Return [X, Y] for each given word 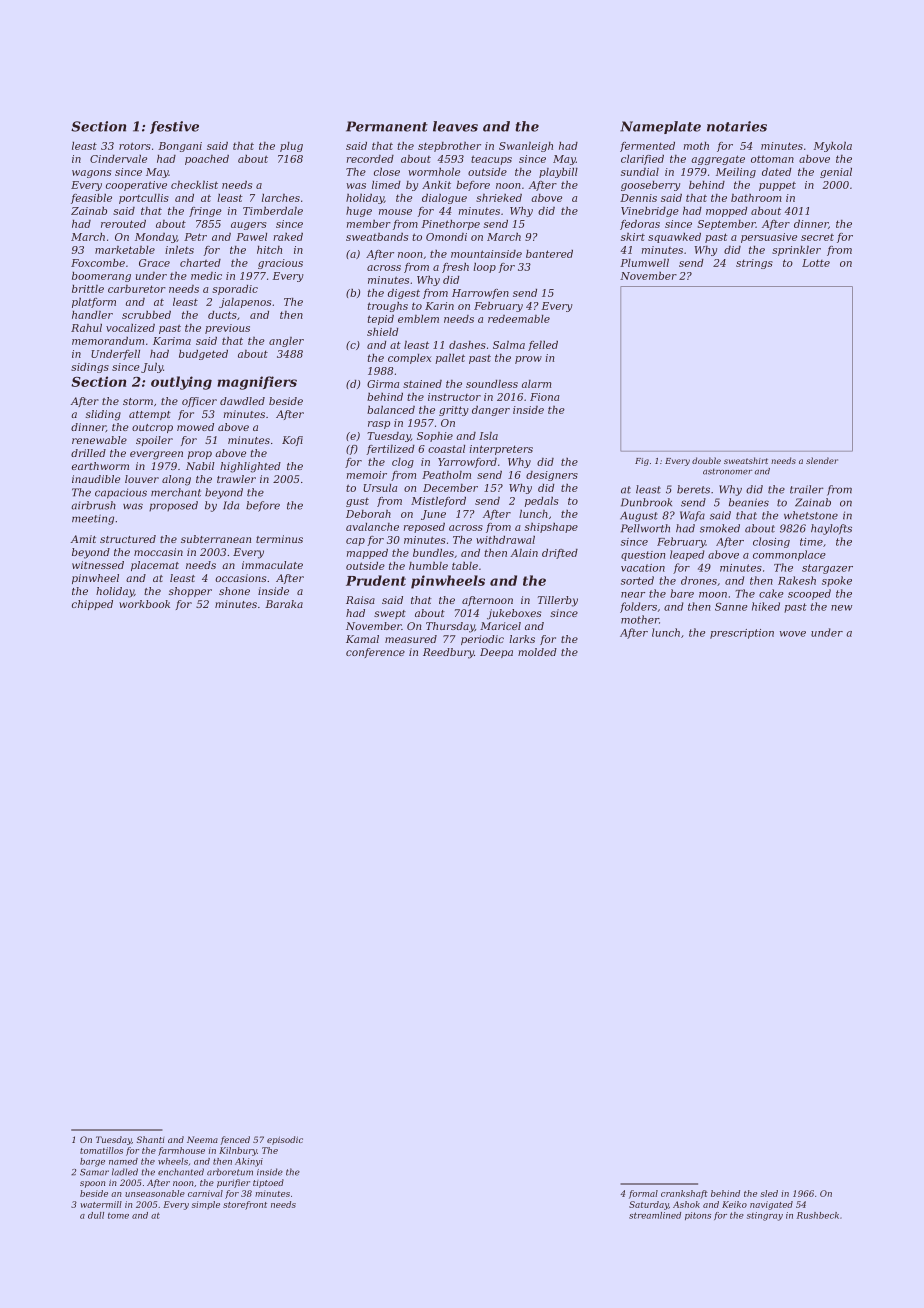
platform [94, 303]
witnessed [98, 565]
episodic [285, 1140]
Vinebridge [650, 212]
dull [96, 1215]
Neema [202, 1139]
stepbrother [449, 147]
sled [769, 1193]
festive [174, 127]
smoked [720, 528]
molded [537, 652]
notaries [737, 126]
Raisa [360, 600]
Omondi [446, 237]
